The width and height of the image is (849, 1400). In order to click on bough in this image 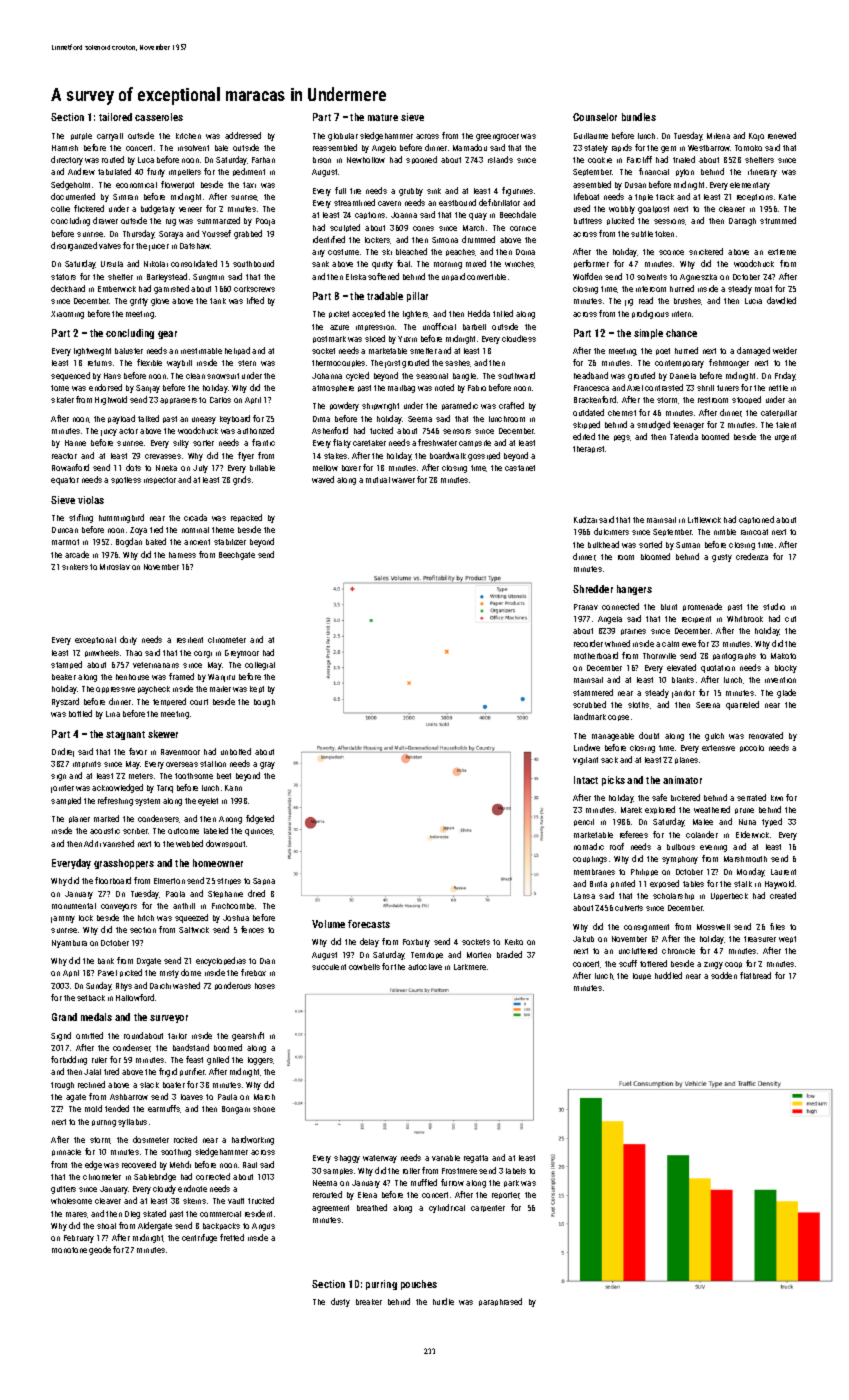, I will do `click(264, 703)`.
